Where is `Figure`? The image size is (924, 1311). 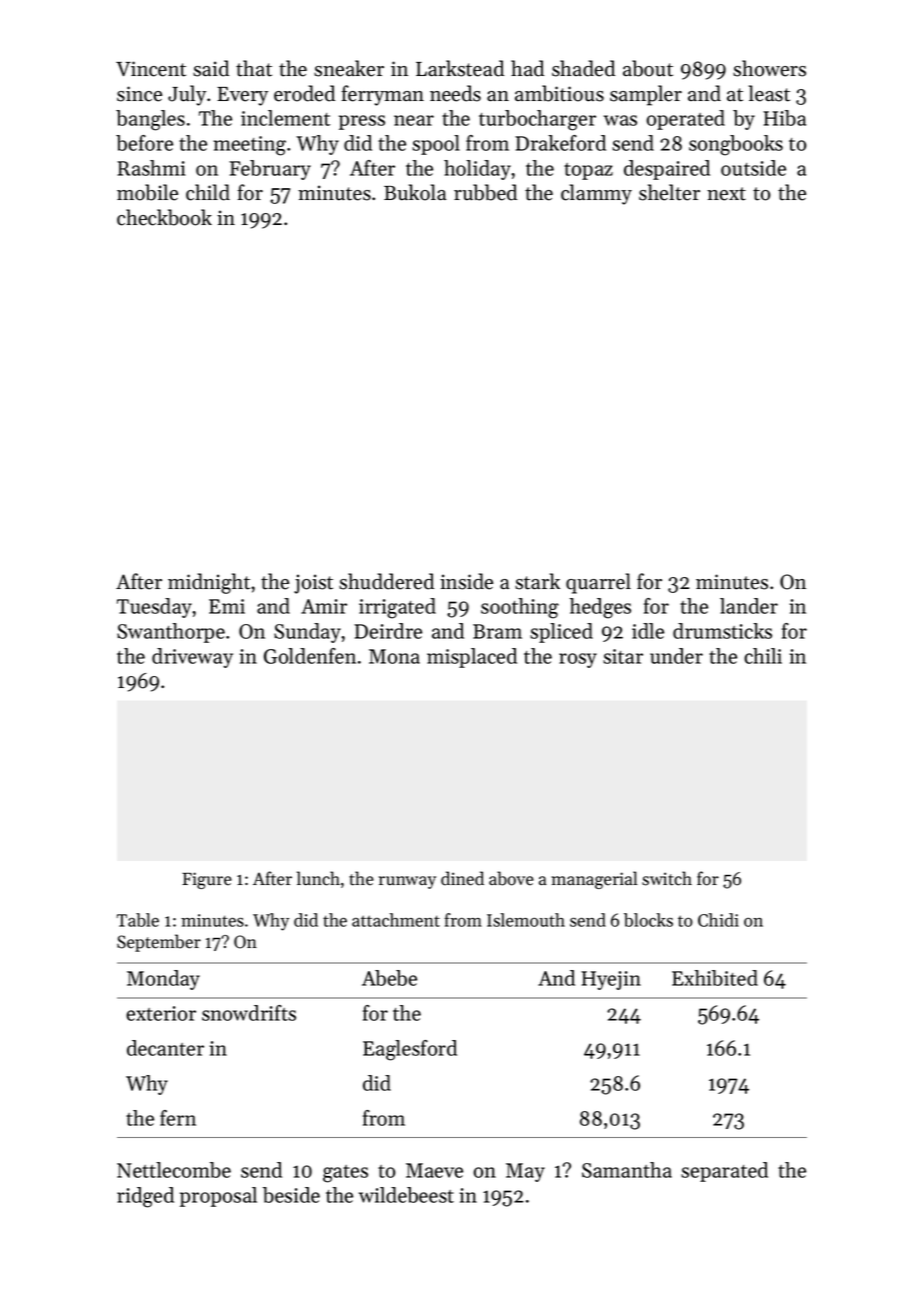 Figure is located at coordinates (207, 880).
